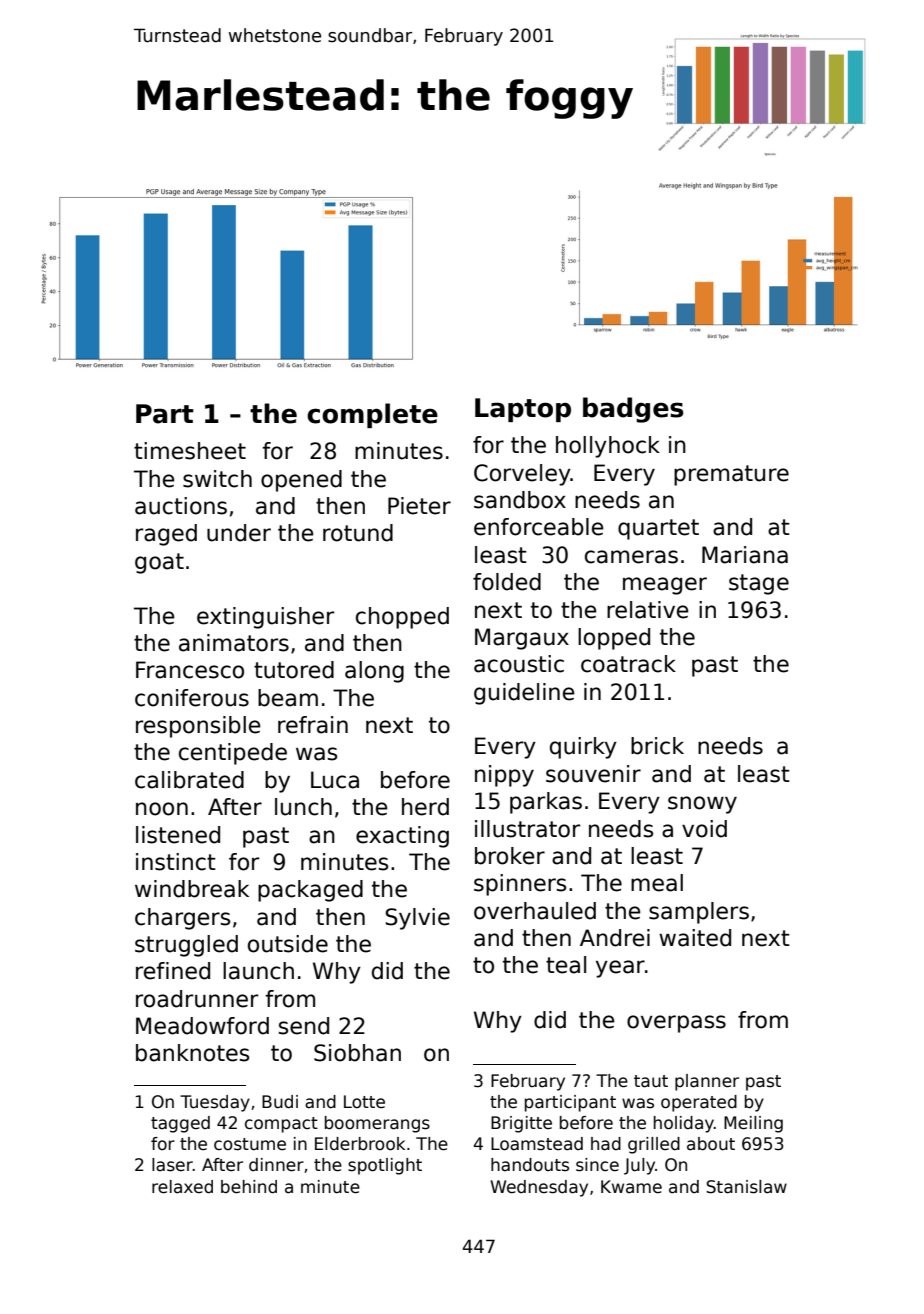 Image resolution: width=924 pixels, height=1314 pixels. Describe the element at coordinates (358, 533) in the document. I see `rotund` at that location.
